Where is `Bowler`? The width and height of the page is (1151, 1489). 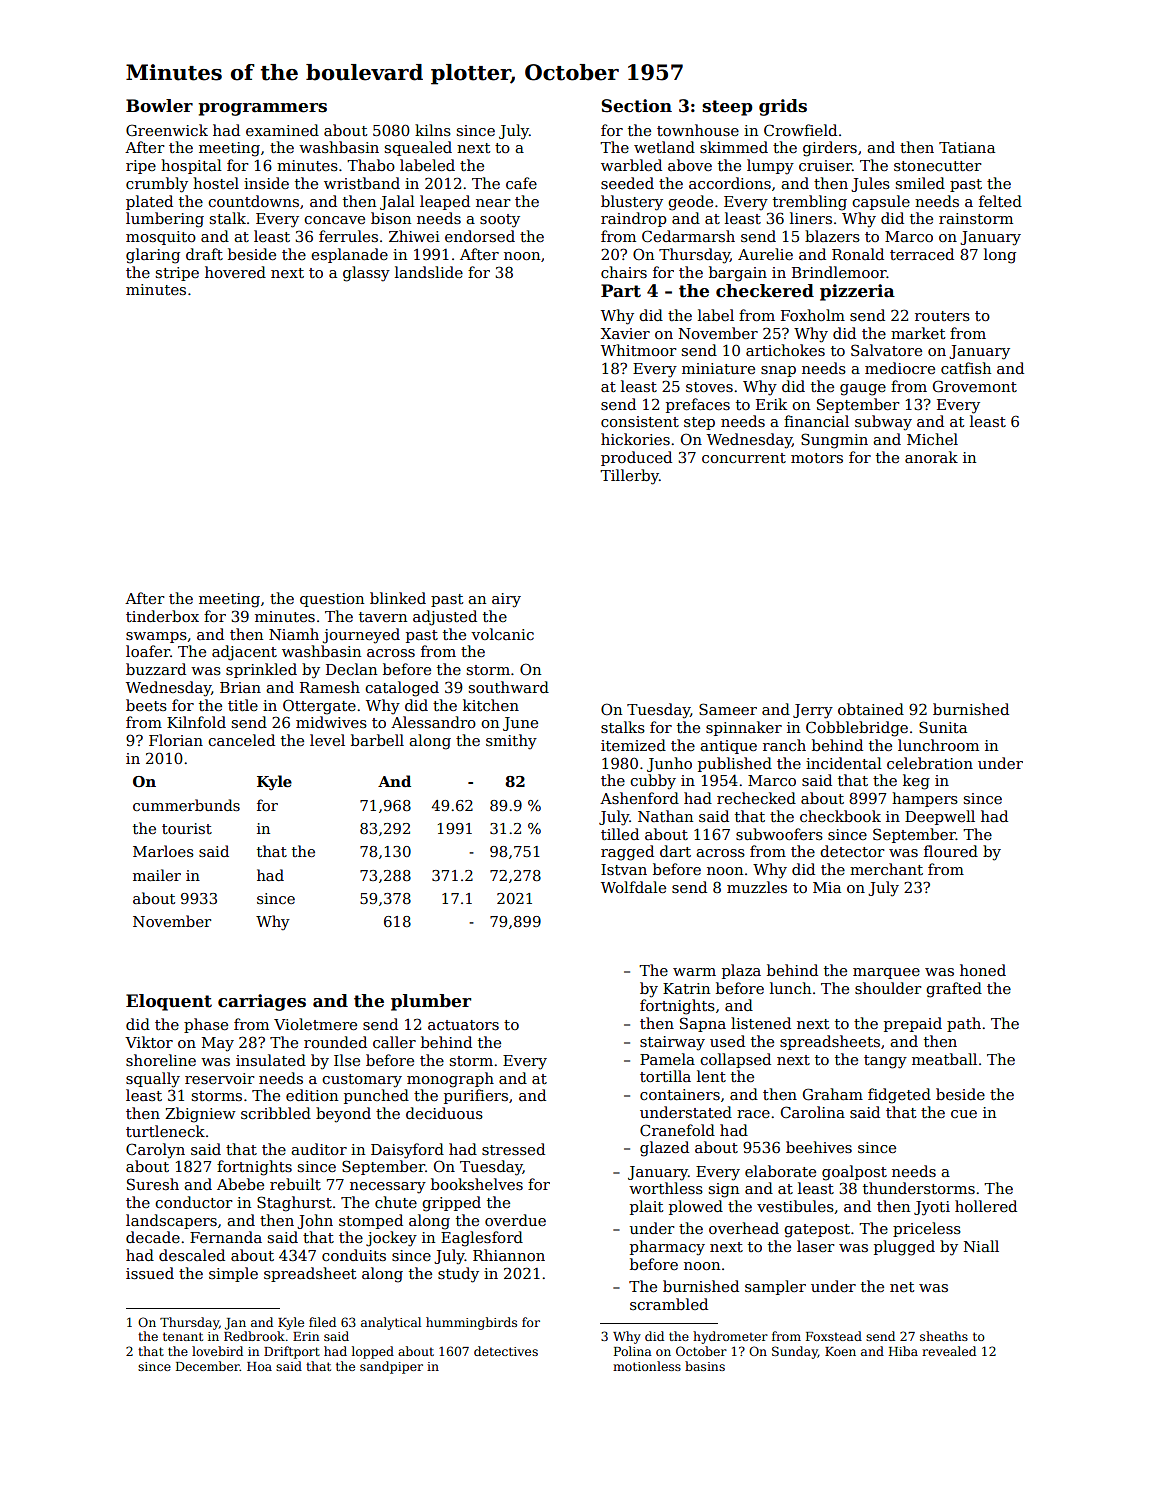 Bowler is located at coordinates (159, 106).
